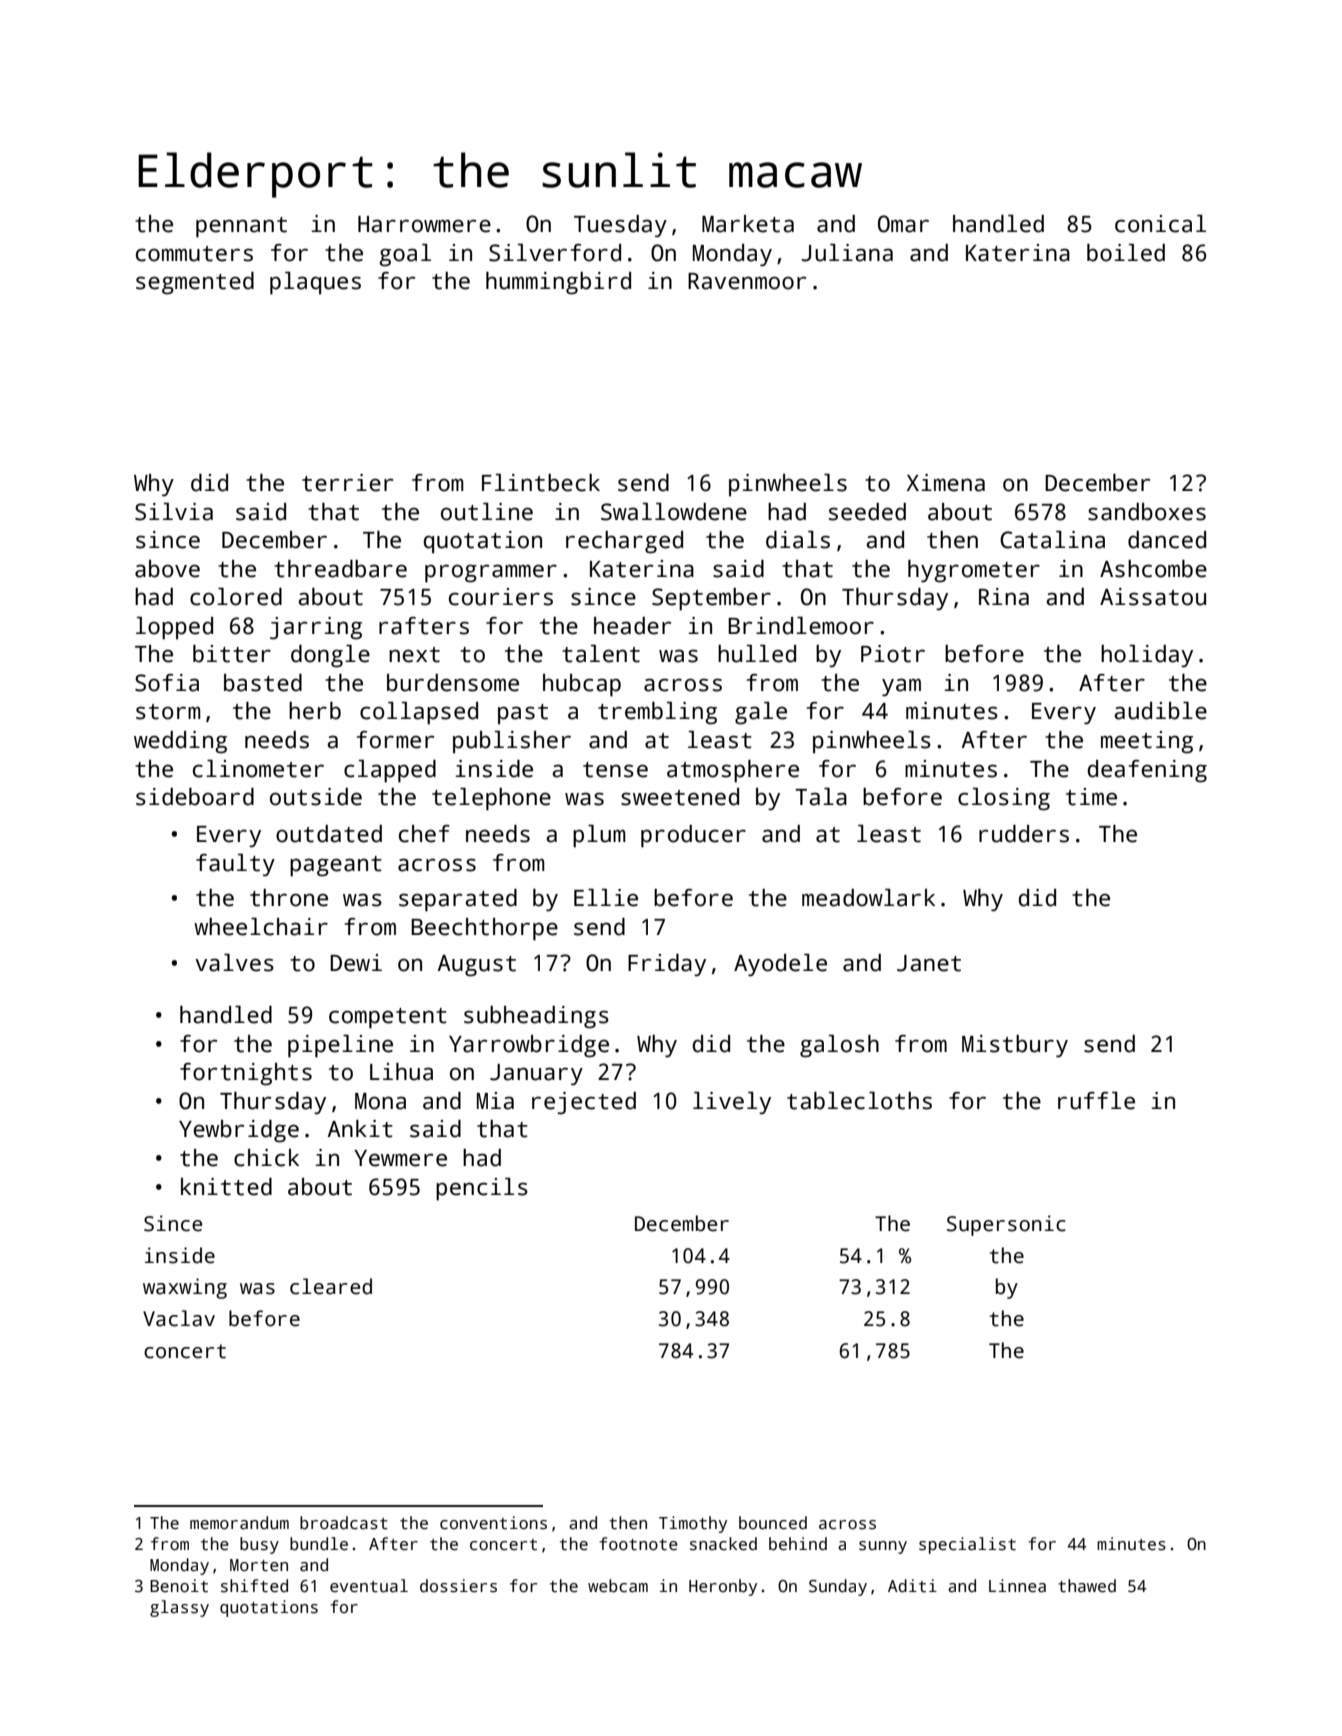 The width and height of the screenshot is (1342, 1736). Describe the element at coordinates (946, 483) in the screenshot. I see `Ximena` at that location.
